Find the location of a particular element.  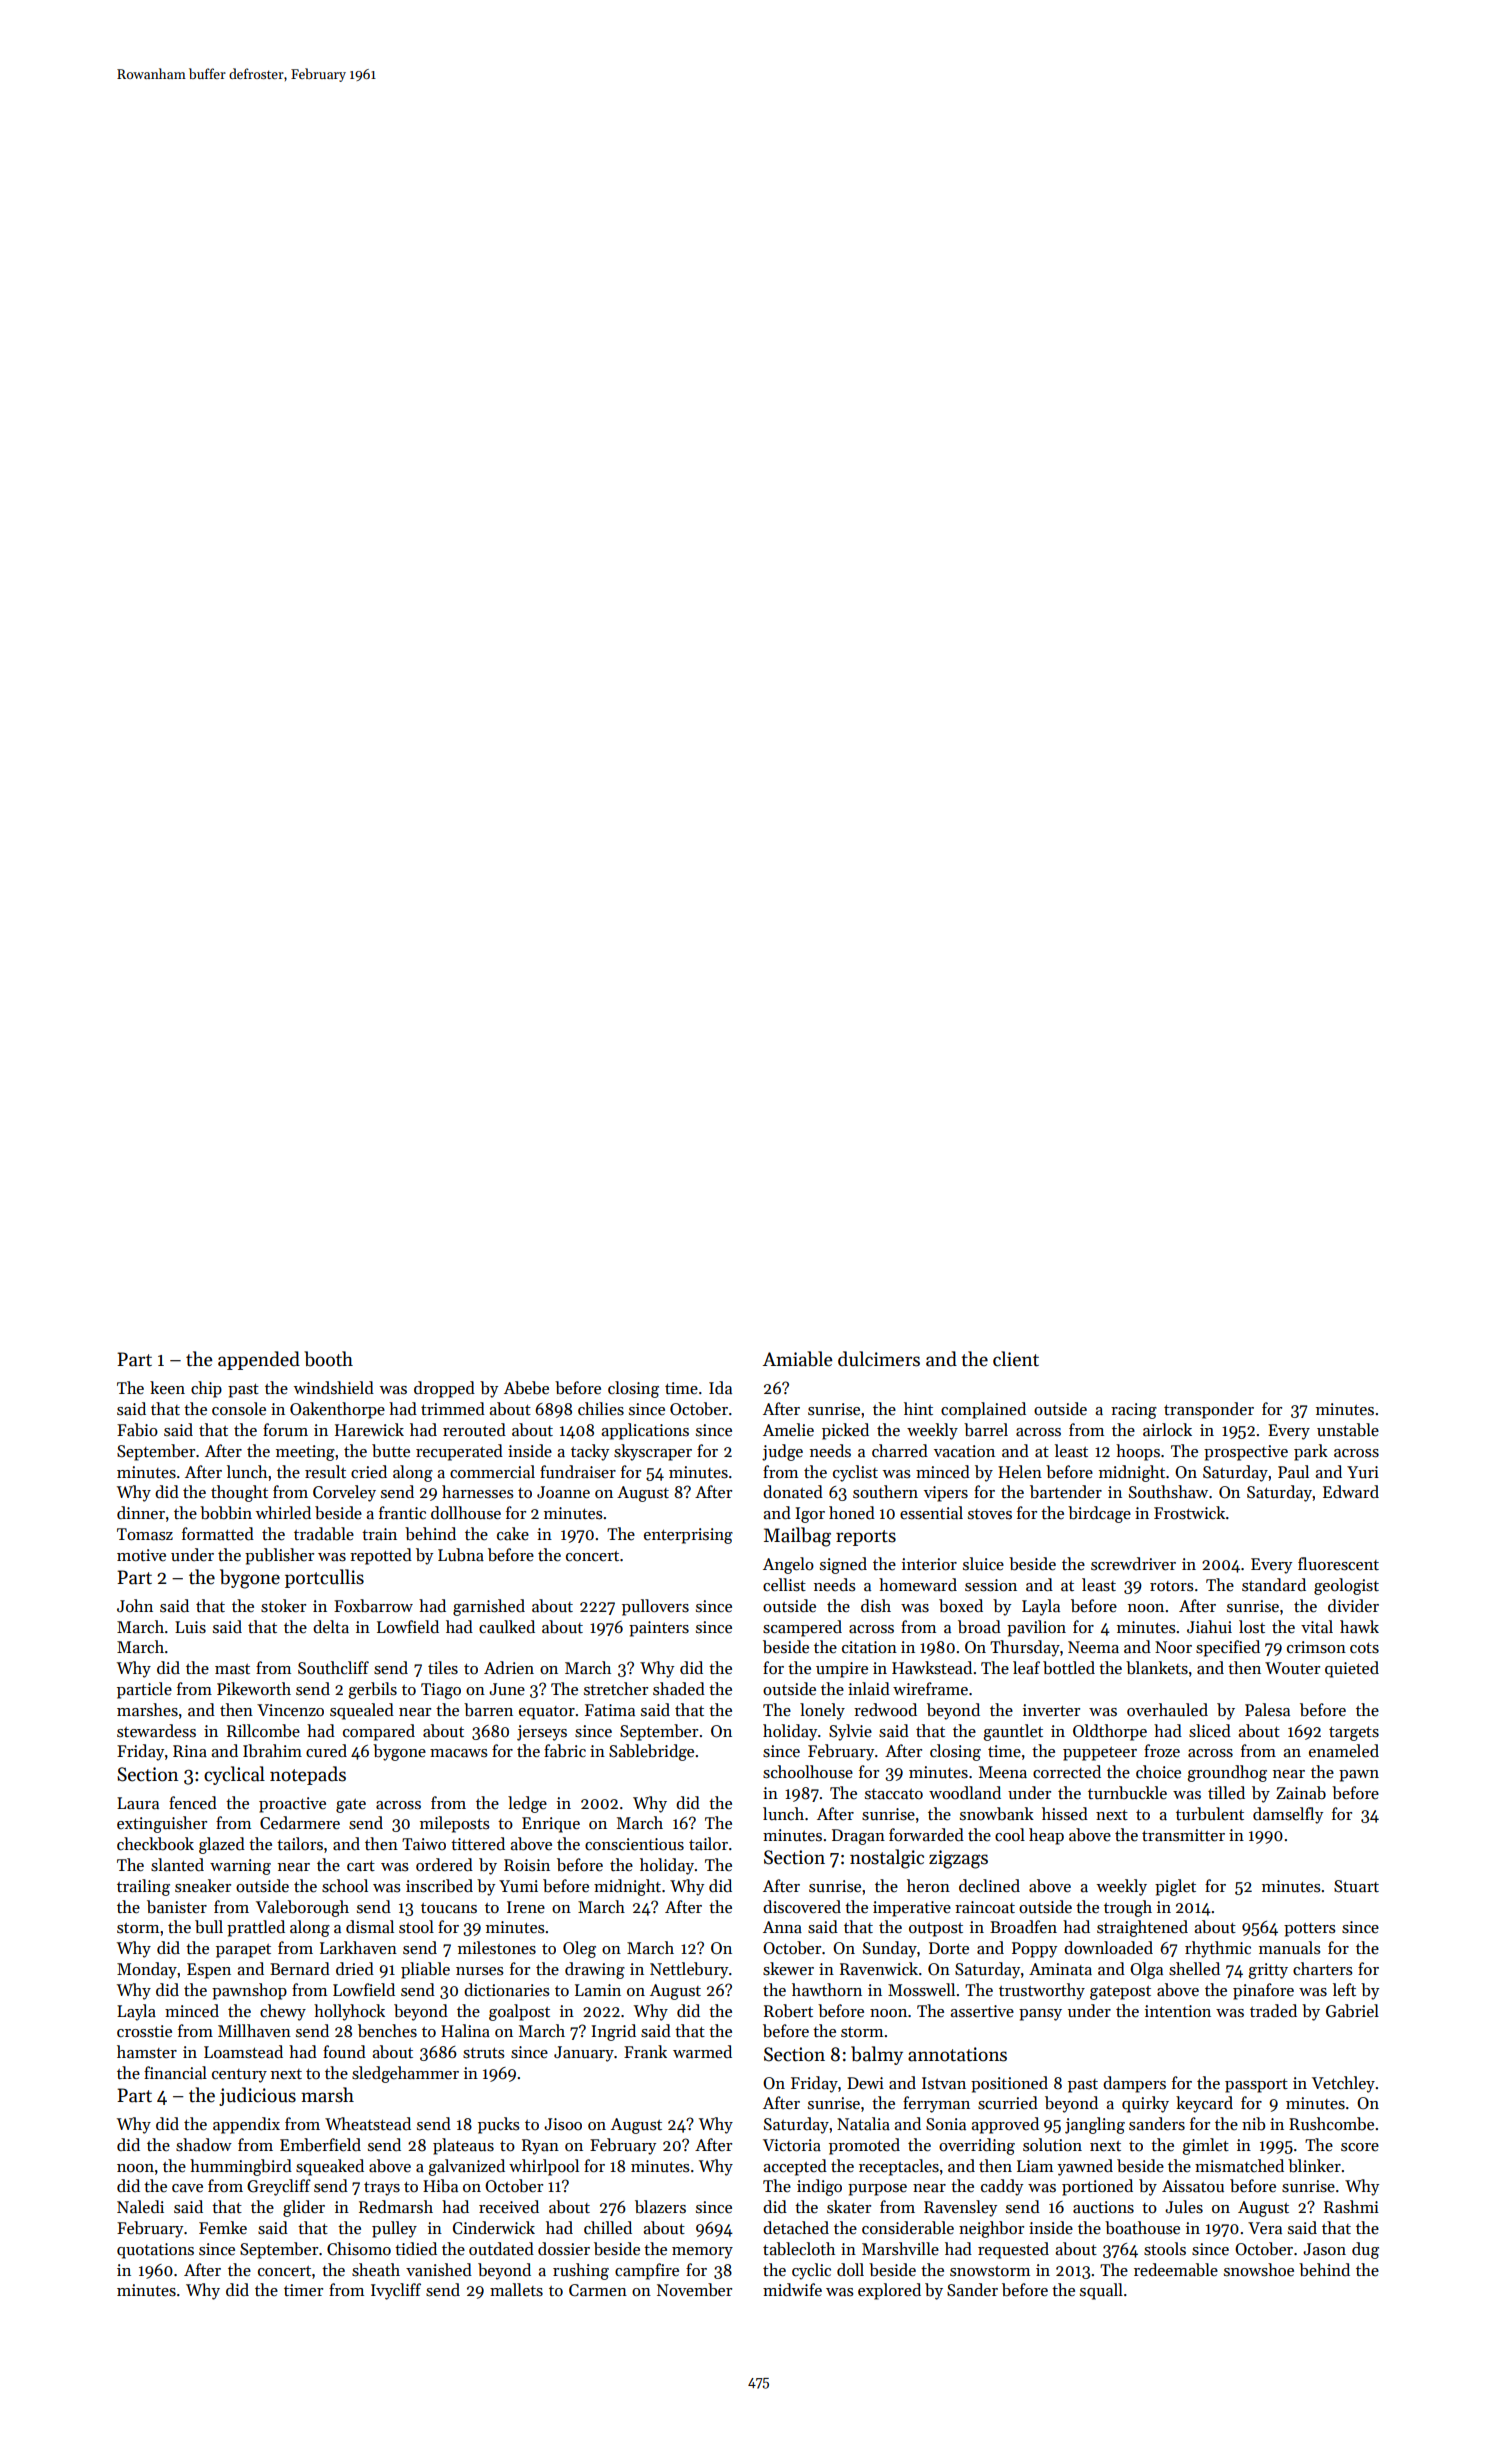

sneaker is located at coordinates (203, 1886).
